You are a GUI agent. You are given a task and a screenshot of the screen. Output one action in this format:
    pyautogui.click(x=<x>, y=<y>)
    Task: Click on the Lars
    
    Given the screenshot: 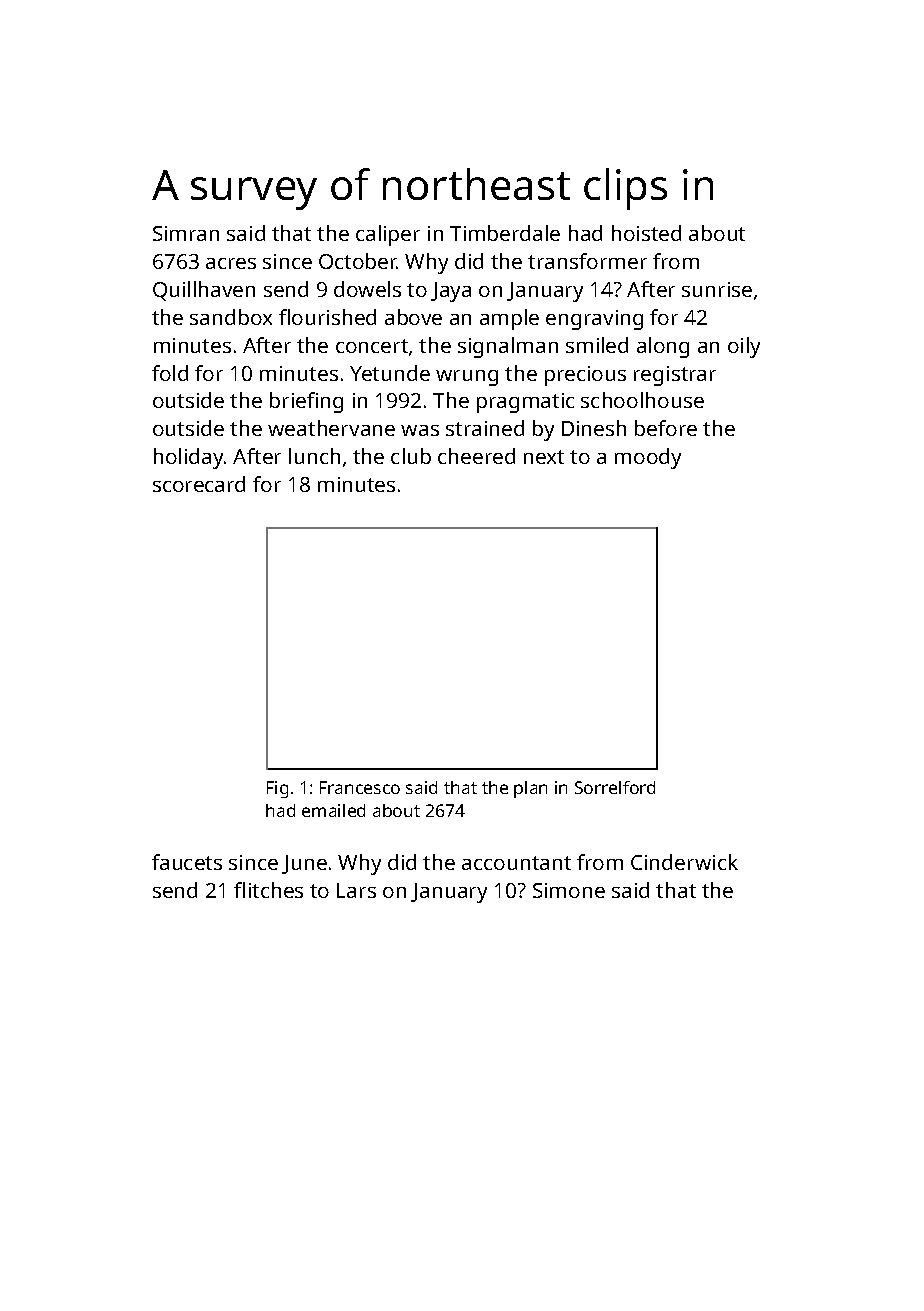 What is the action you would take?
    pyautogui.click(x=356, y=890)
